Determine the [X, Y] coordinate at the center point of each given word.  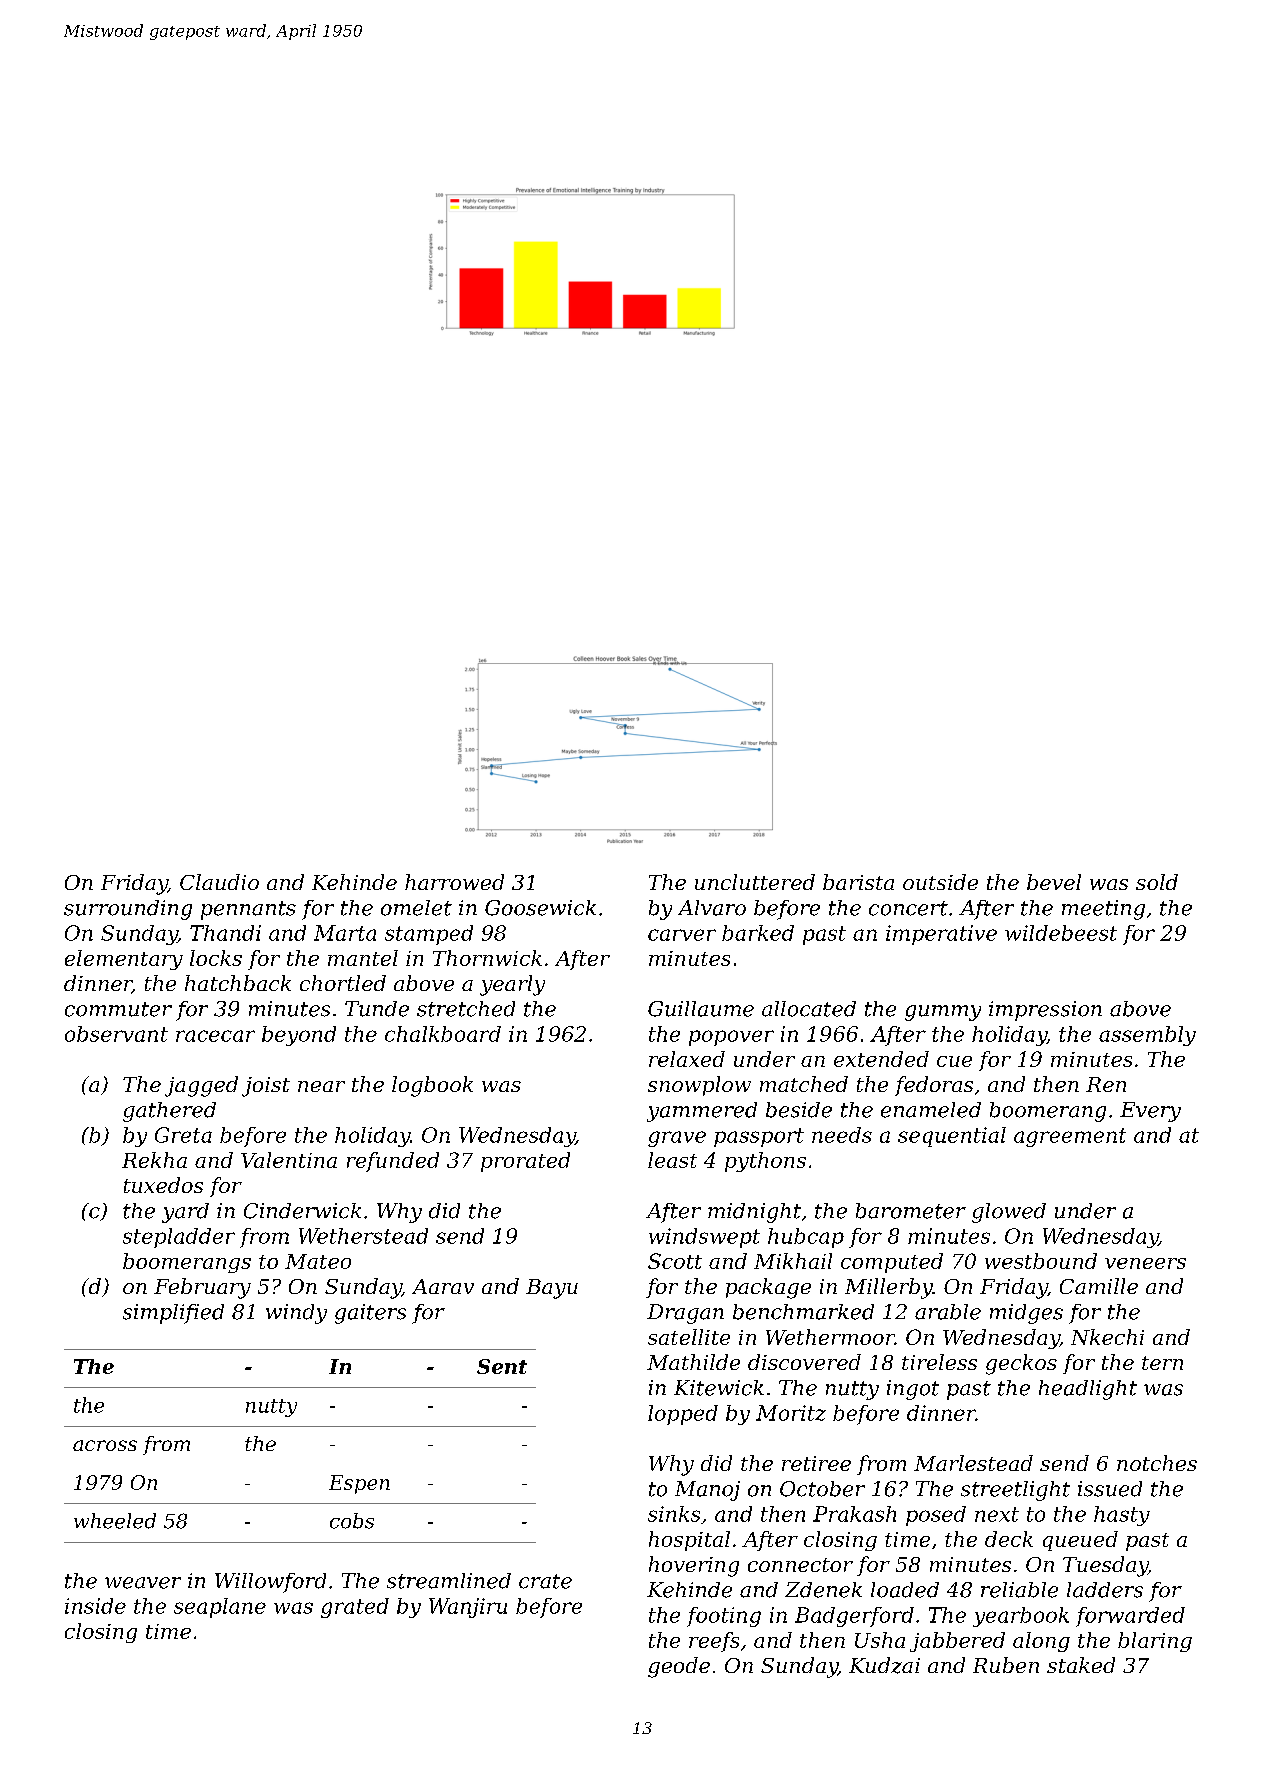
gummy [943, 1013]
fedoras [934, 1086]
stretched [466, 1009]
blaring [1155, 1642]
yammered [702, 1112]
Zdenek [823, 1590]
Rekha [154, 1160]
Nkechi [1107, 1337]
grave [677, 1139]
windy [296, 1314]
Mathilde [693, 1362]
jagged [201, 1086]
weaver [143, 1583]
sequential [952, 1137]
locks [216, 958]
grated [355, 1608]
